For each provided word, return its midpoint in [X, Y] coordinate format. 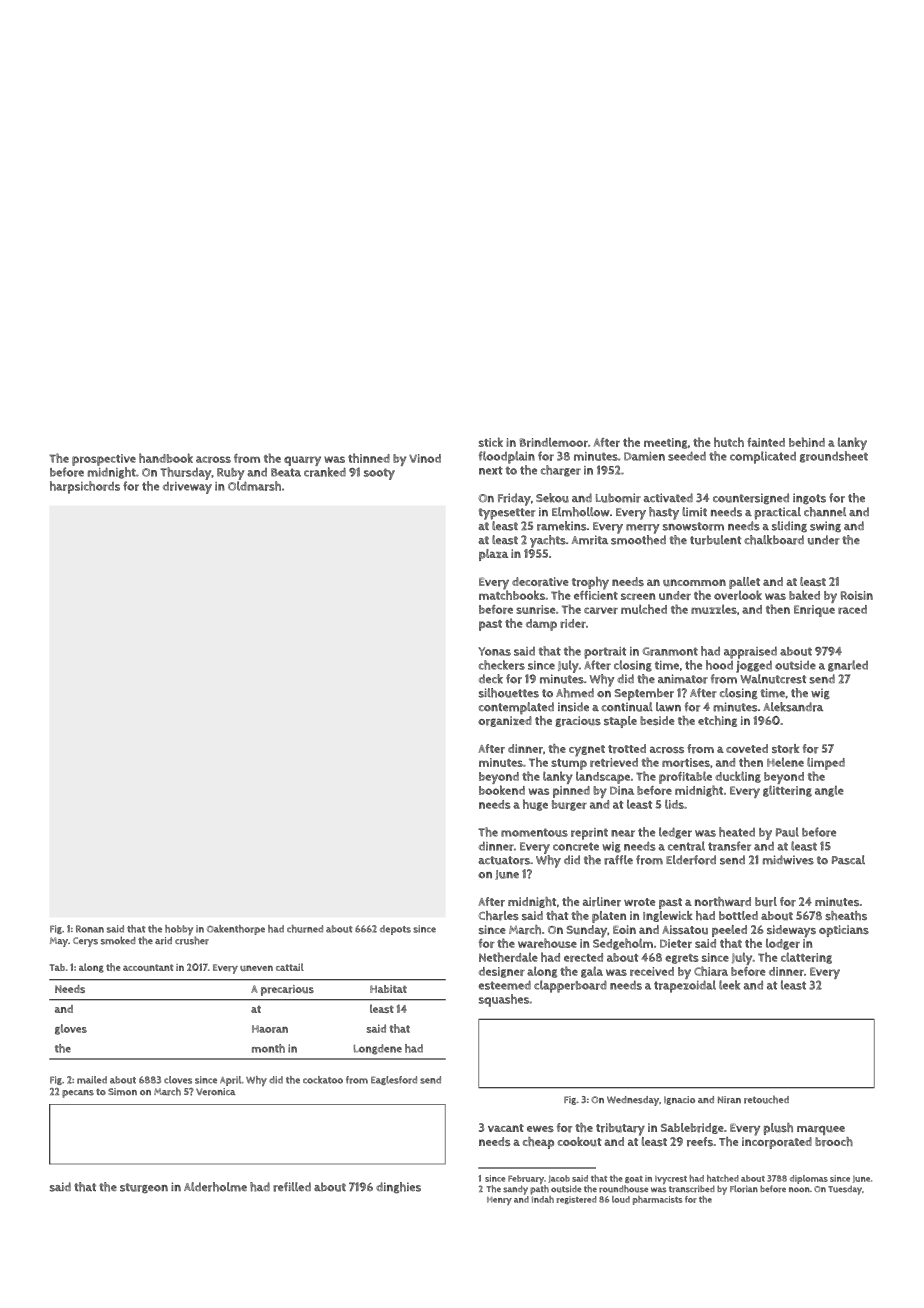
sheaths [846, 915]
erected [583, 957]
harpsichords [85, 487]
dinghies [398, 1187]
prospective [104, 460]
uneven [256, 968]
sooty [379, 474]
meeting [666, 443]
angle [829, 791]
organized [505, 721]
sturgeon [144, 1188]
